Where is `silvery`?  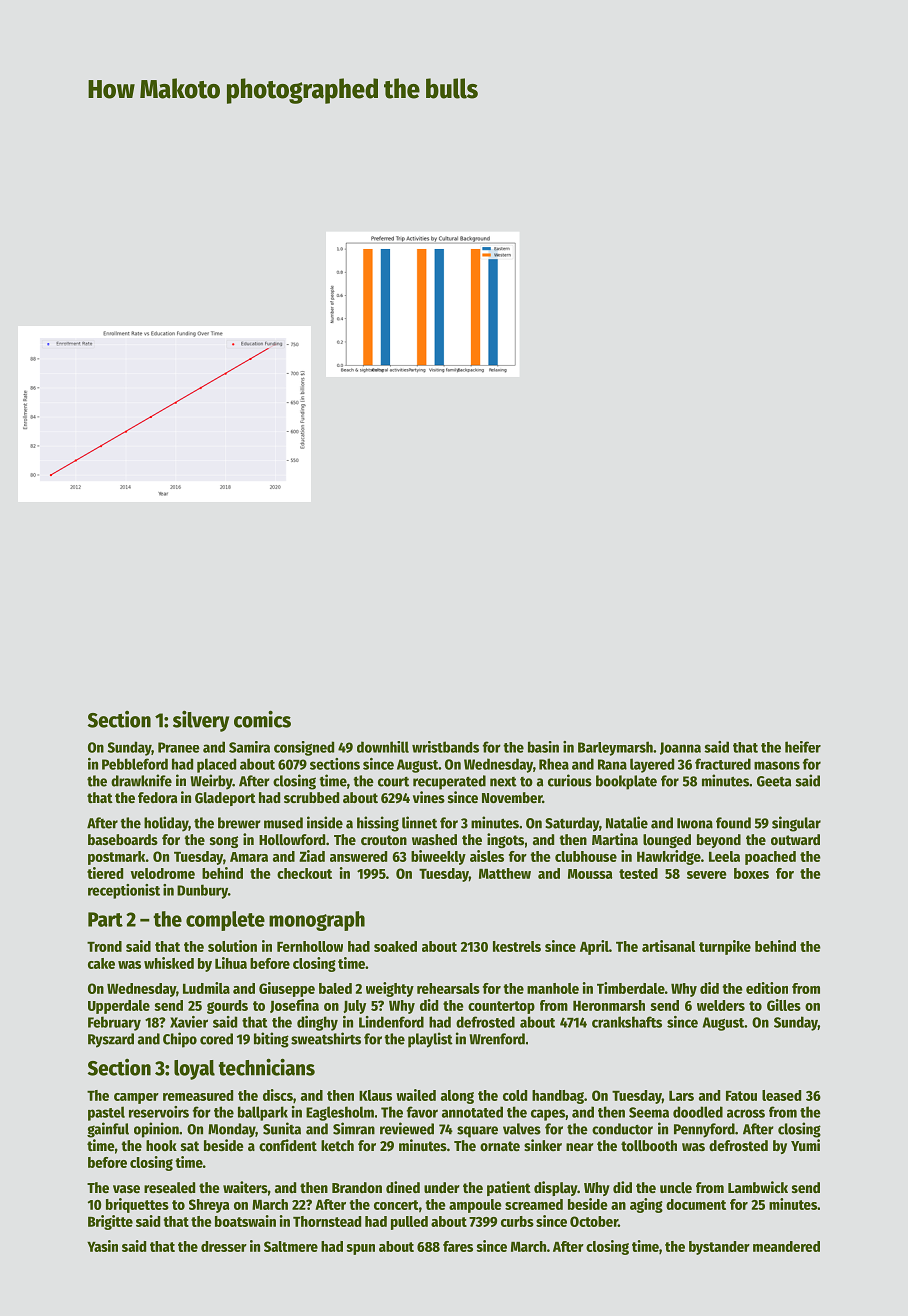 silvery is located at coordinates (201, 721).
